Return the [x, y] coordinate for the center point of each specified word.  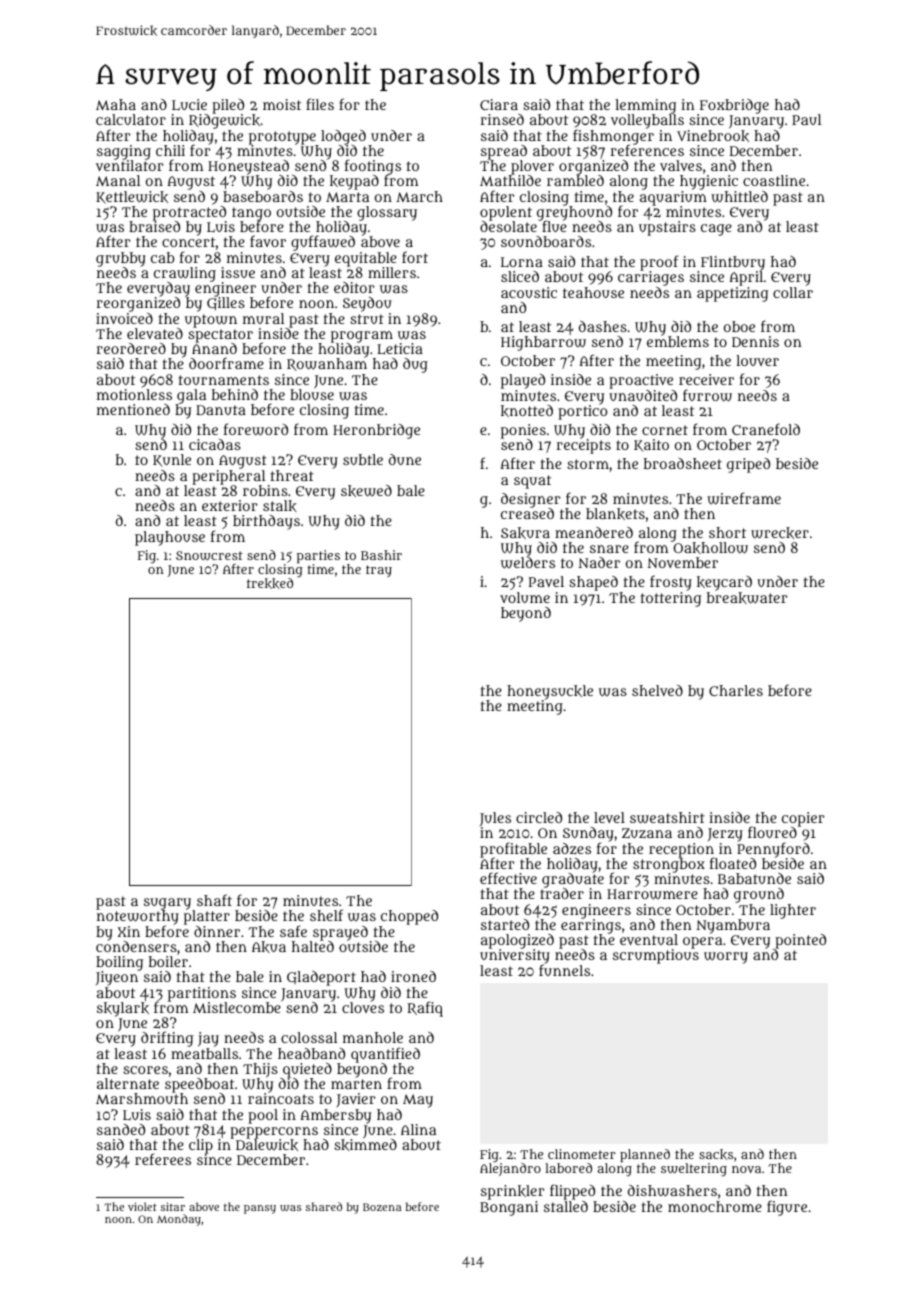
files [320, 104]
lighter [793, 911]
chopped [409, 917]
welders [528, 563]
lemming [645, 107]
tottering [671, 599]
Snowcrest [209, 555]
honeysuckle [550, 692]
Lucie [189, 104]
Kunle [172, 460]
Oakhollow [711, 548]
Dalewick [267, 1145]
